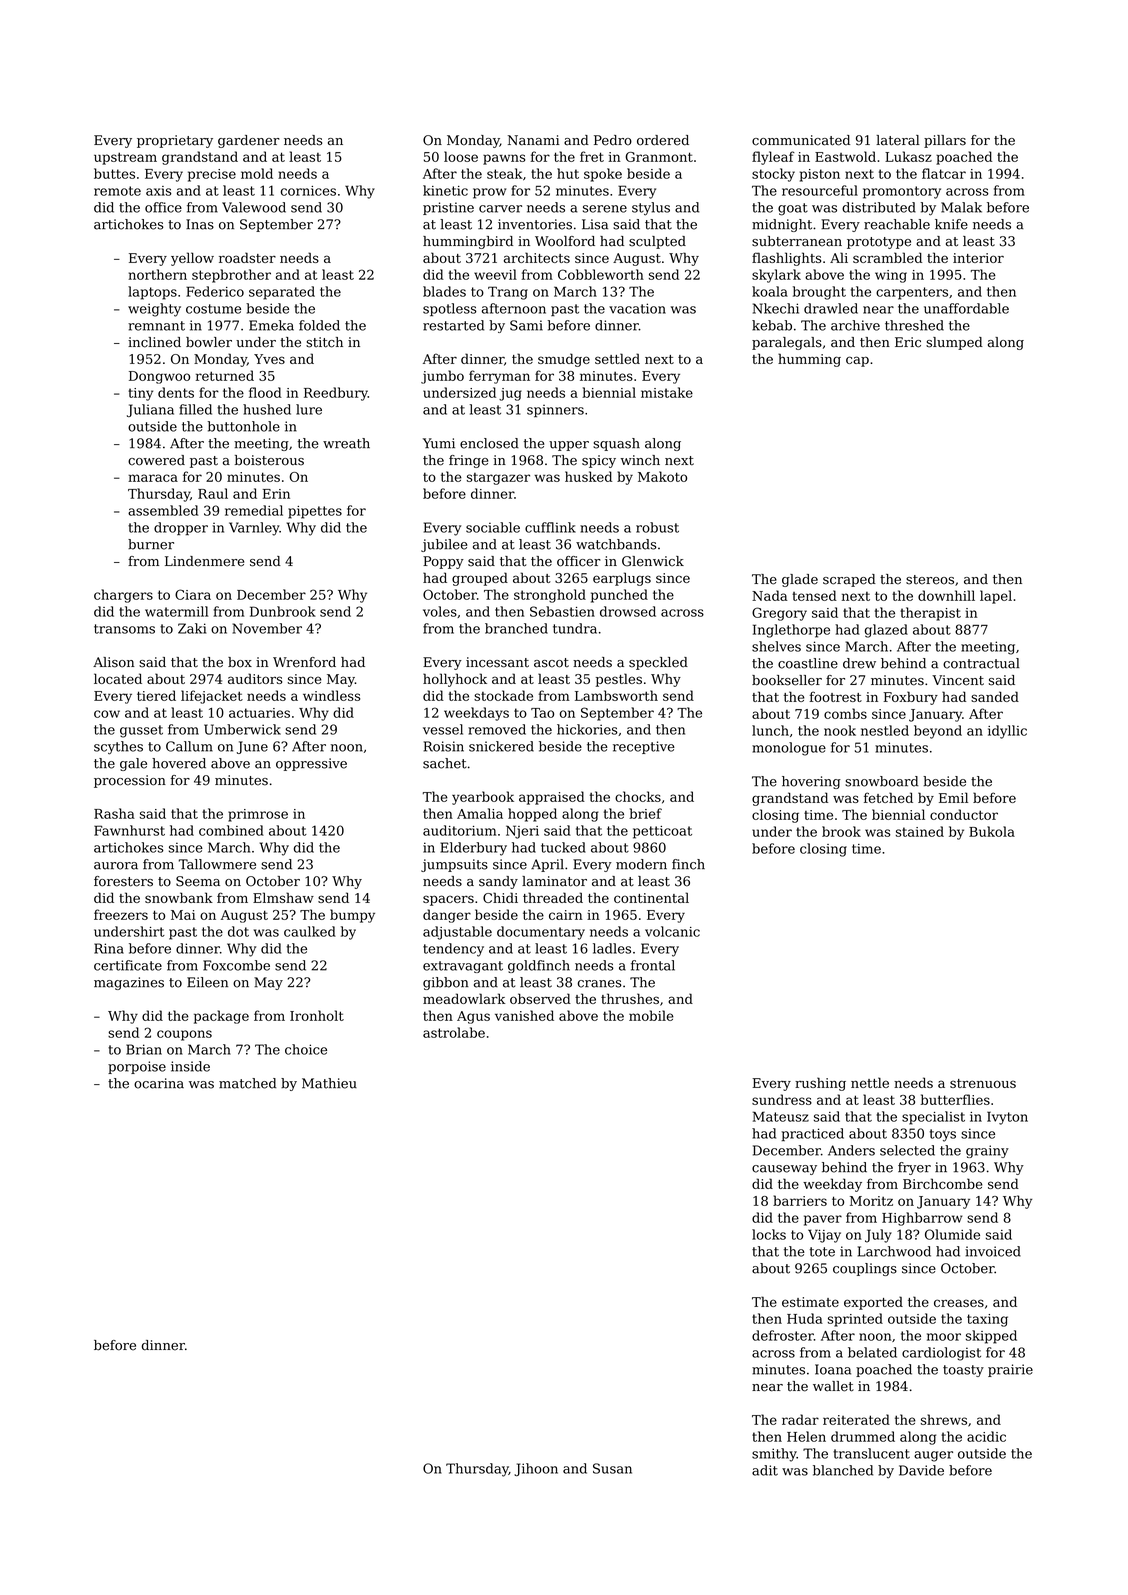 This document has height=1595, width=1128. What do you see at coordinates (304, 662) in the document?
I see `Wrenford` at bounding box center [304, 662].
